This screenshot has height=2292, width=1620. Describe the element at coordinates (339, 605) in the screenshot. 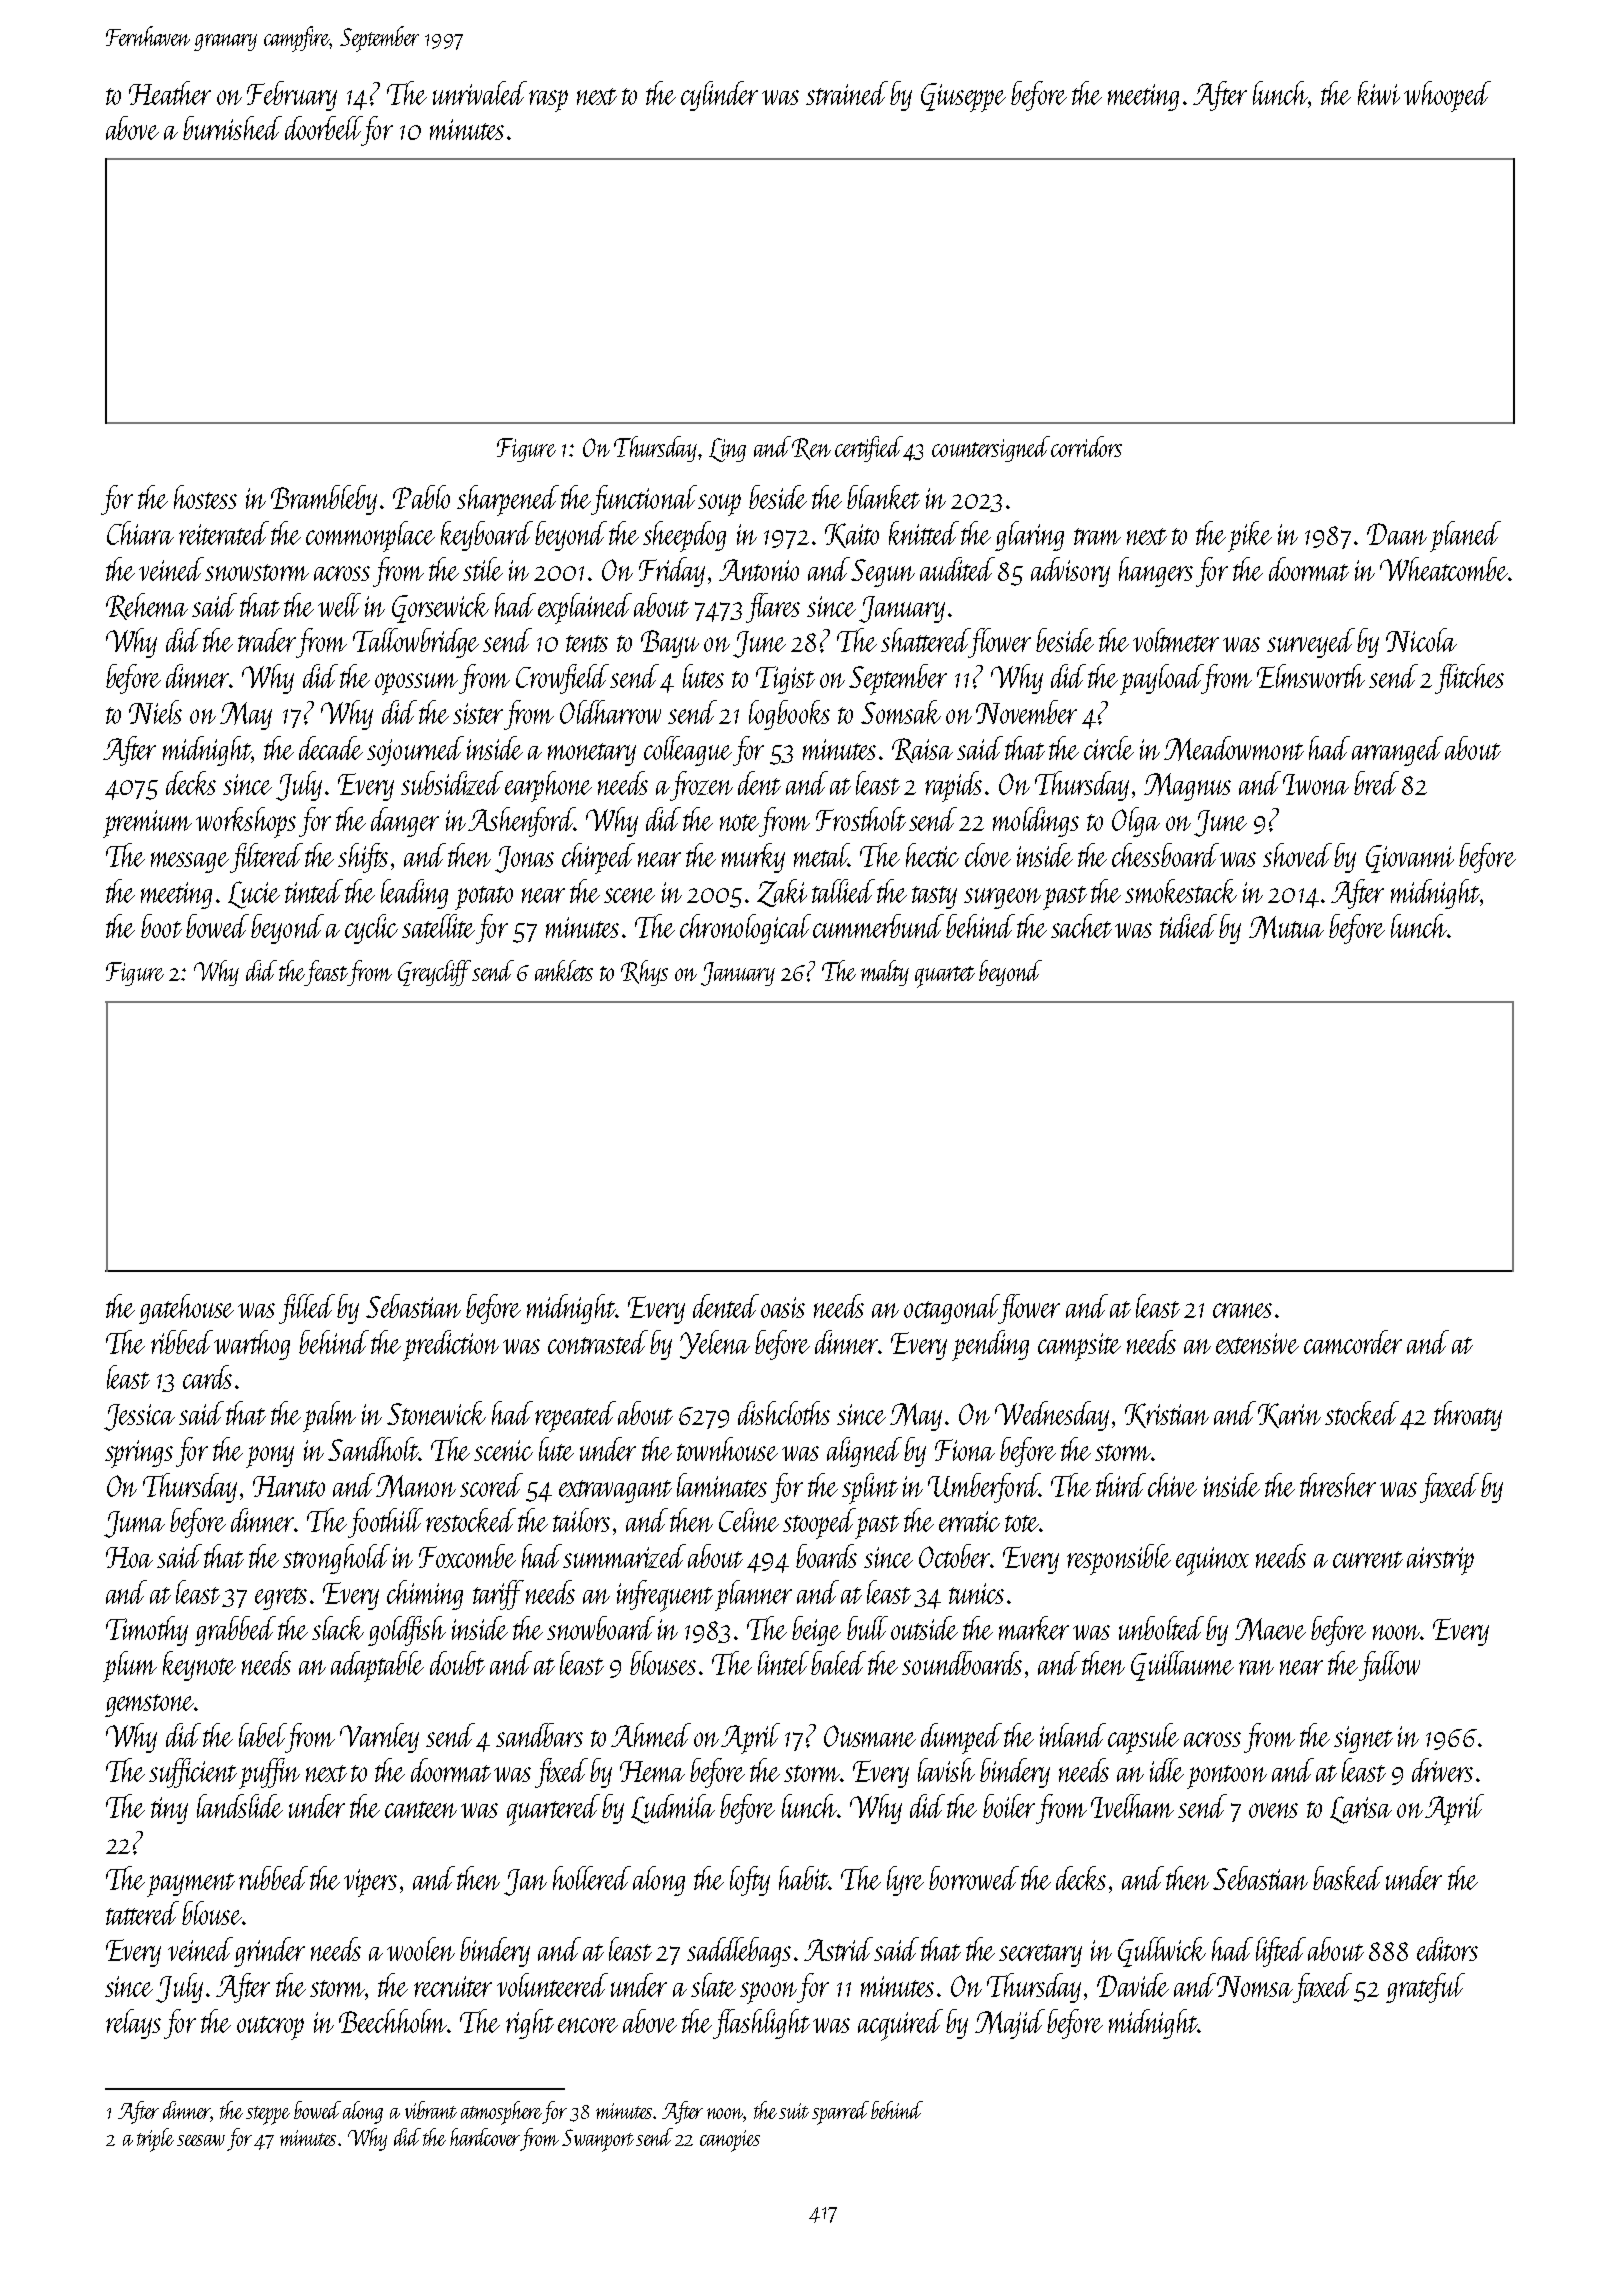

I see `well` at that location.
